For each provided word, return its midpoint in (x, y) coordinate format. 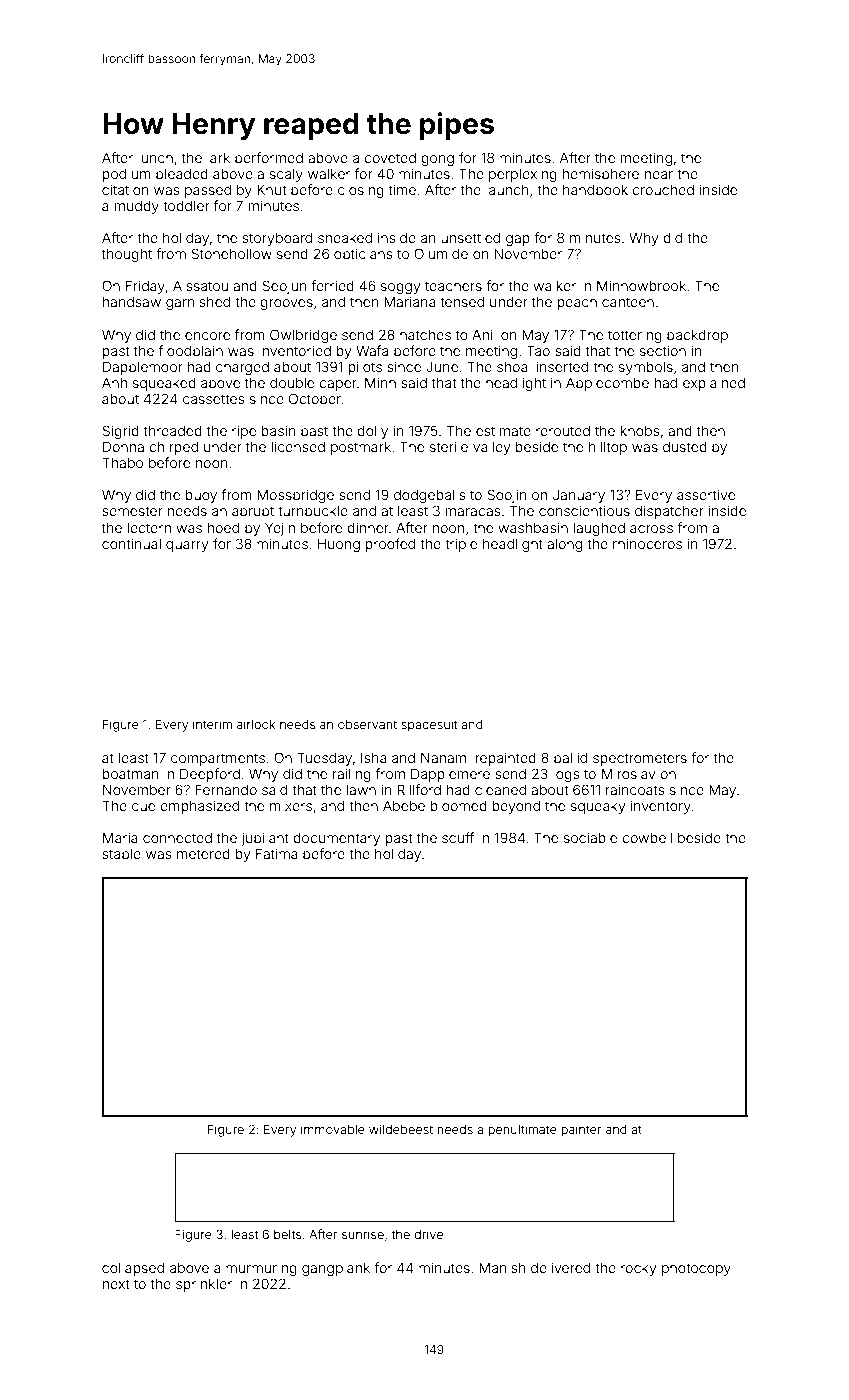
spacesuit (429, 725)
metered (203, 854)
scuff (458, 837)
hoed (223, 527)
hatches (425, 334)
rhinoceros (647, 543)
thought (127, 255)
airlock (256, 724)
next (116, 1284)
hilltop (608, 448)
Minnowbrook (641, 285)
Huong (339, 545)
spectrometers (640, 759)
